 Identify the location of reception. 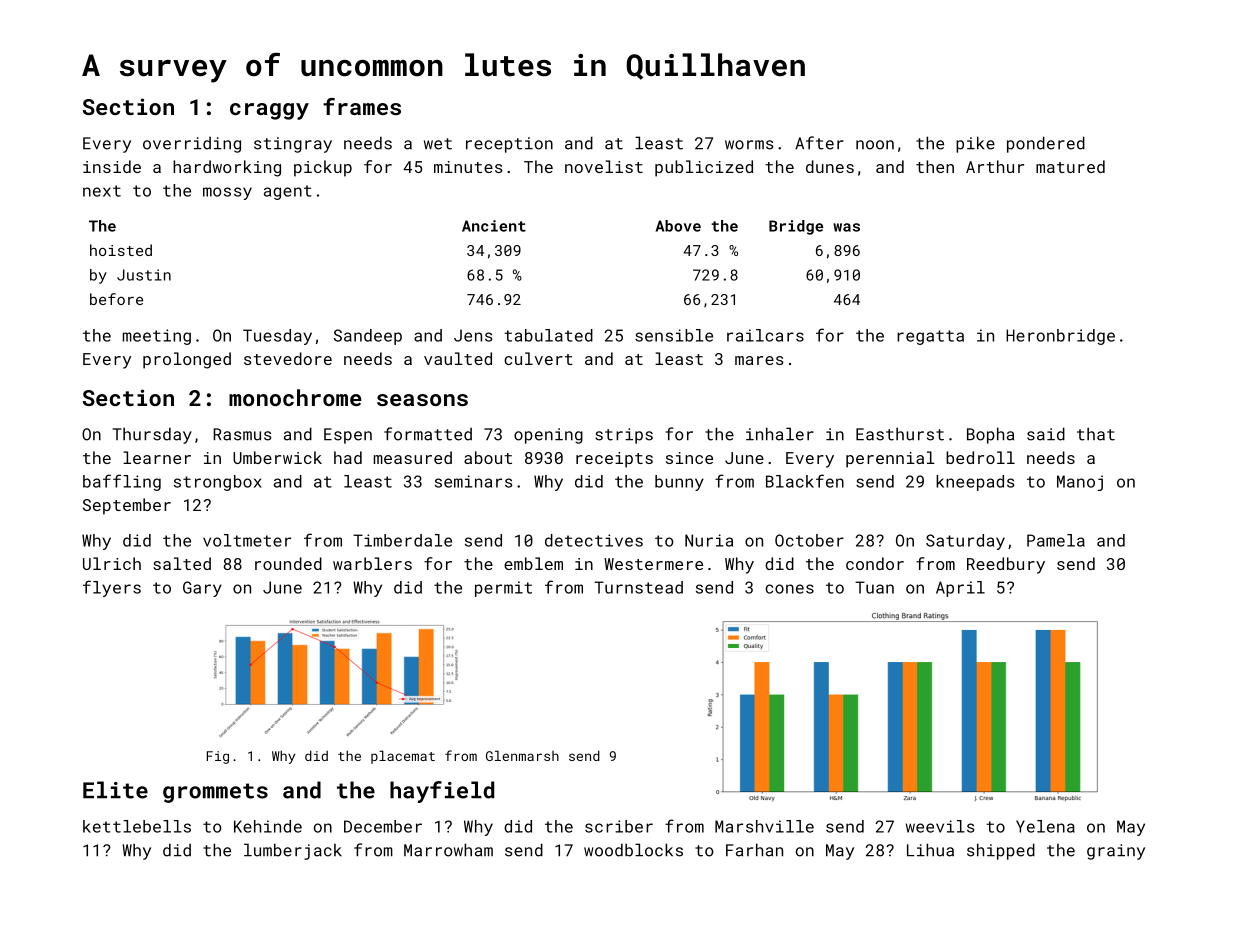
(509, 145).
